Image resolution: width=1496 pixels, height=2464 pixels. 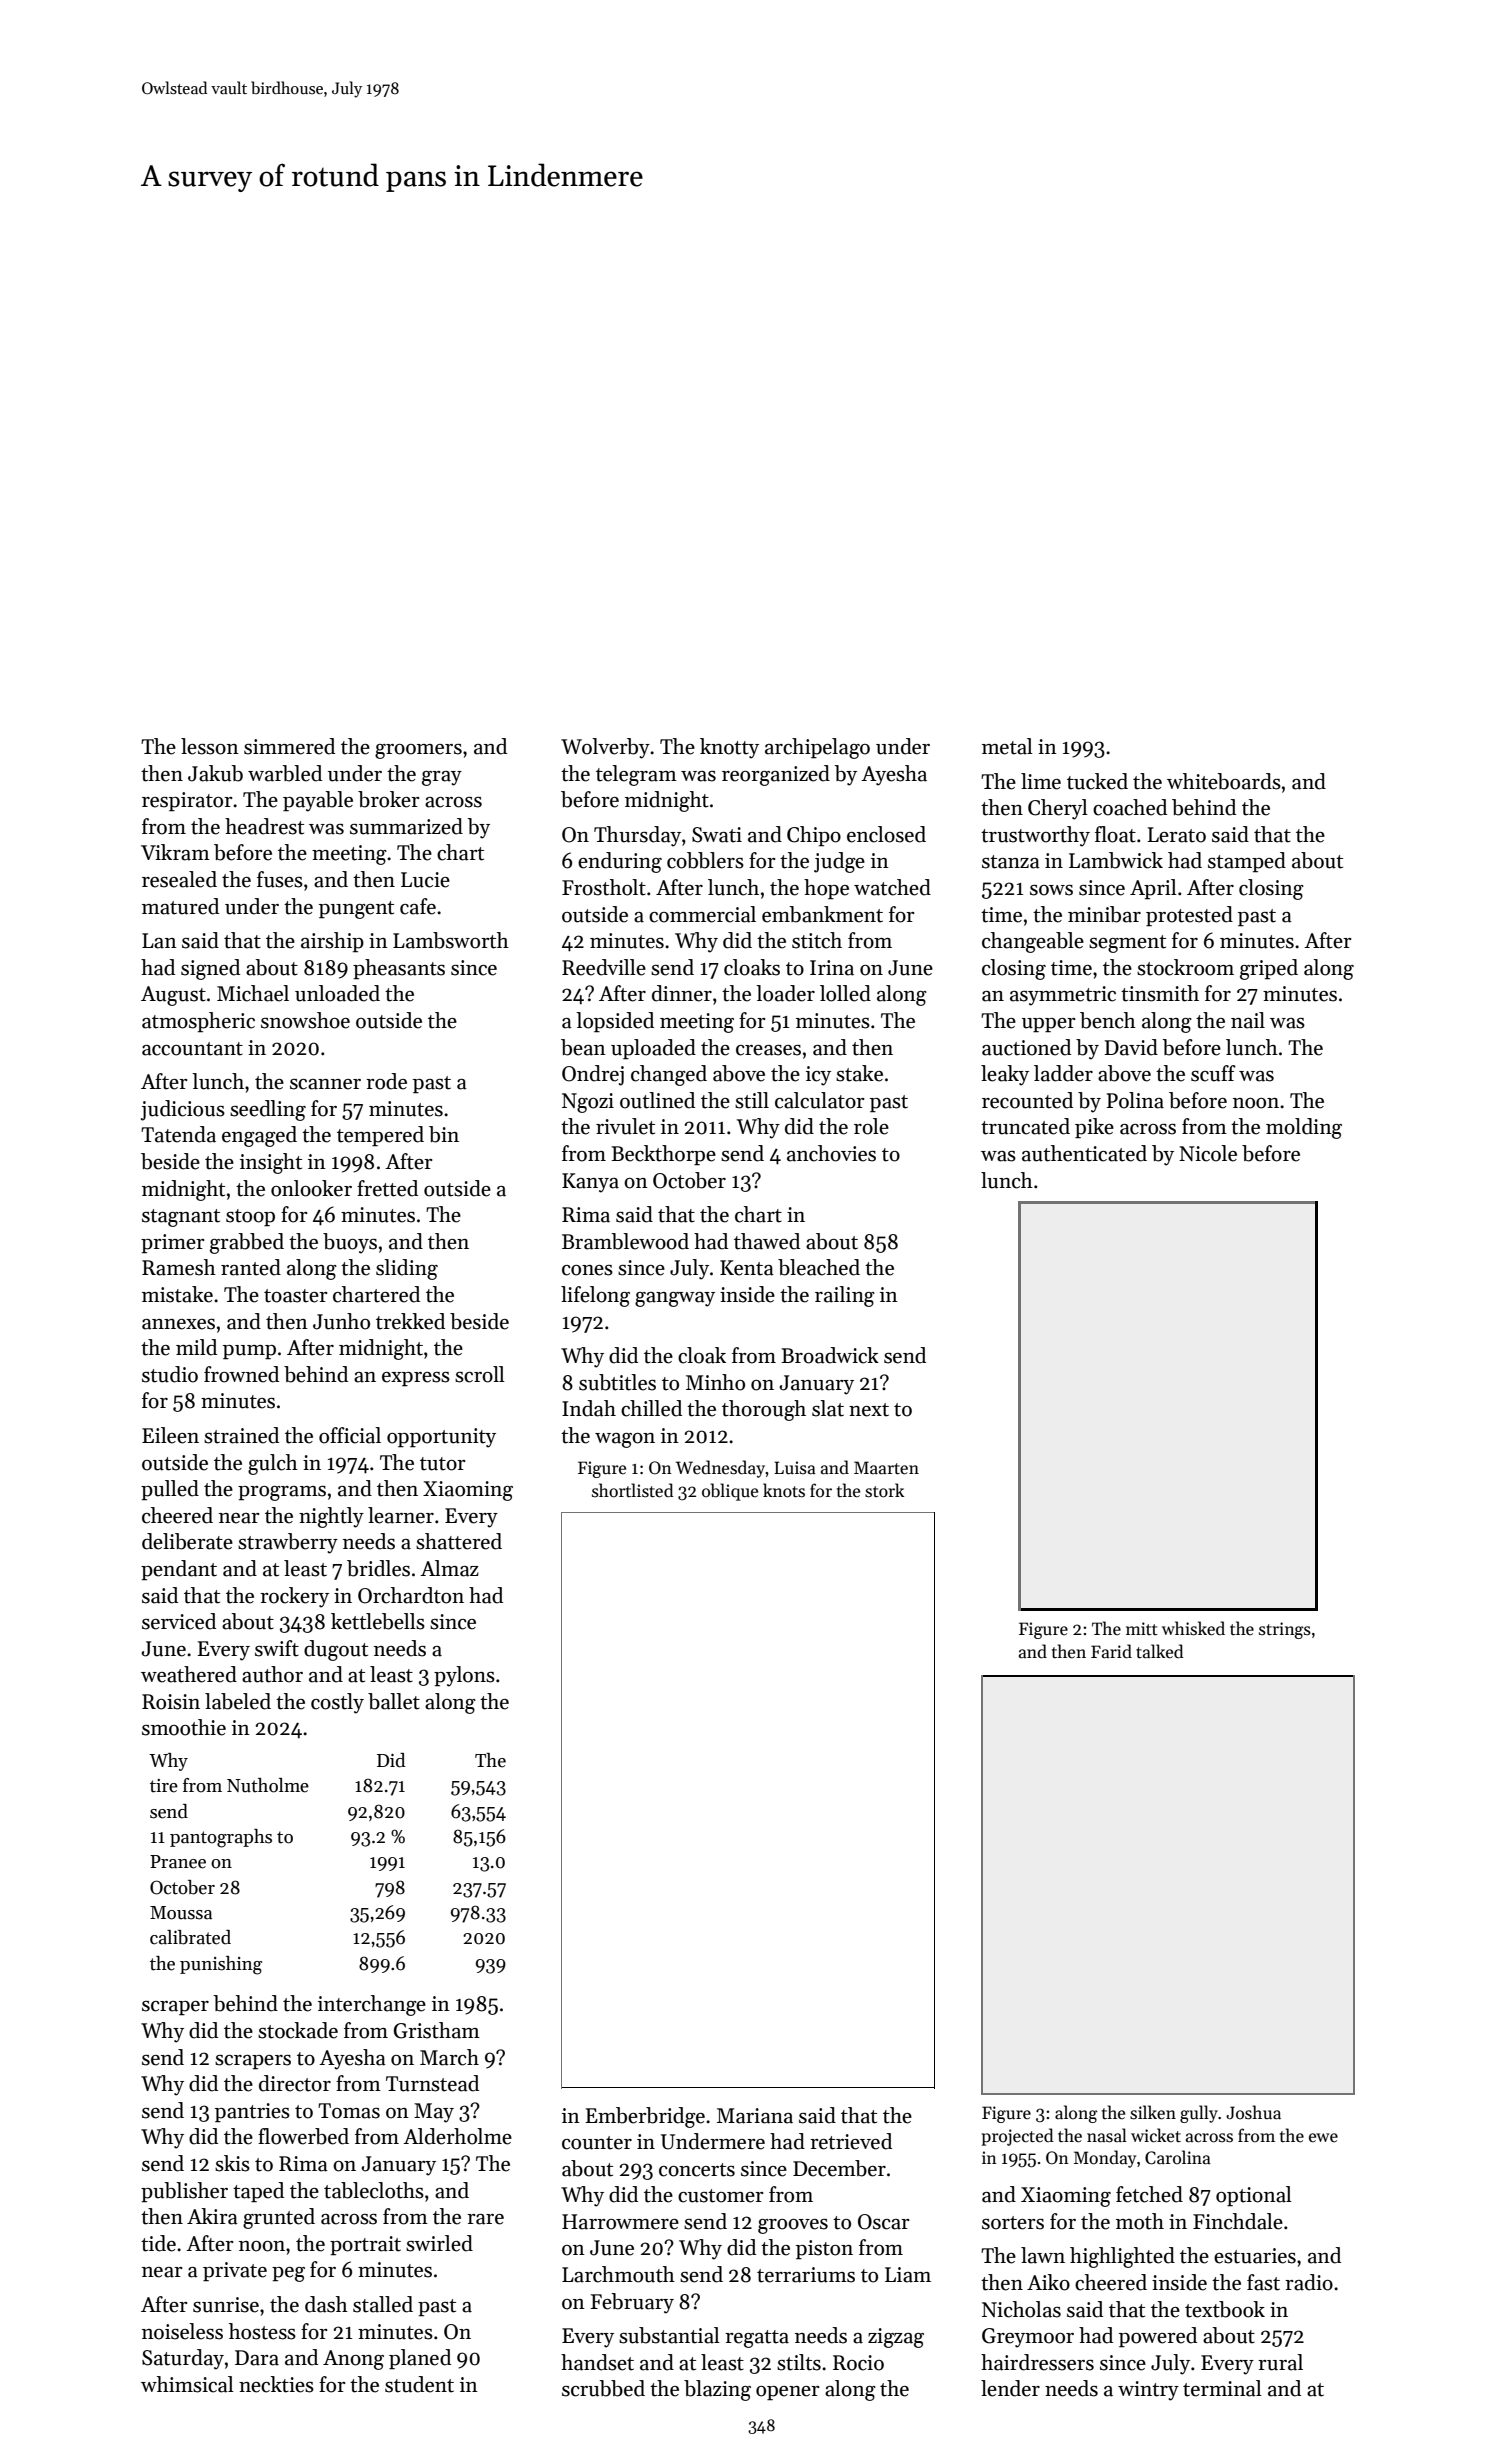 I want to click on punishing, so click(x=221, y=1965).
